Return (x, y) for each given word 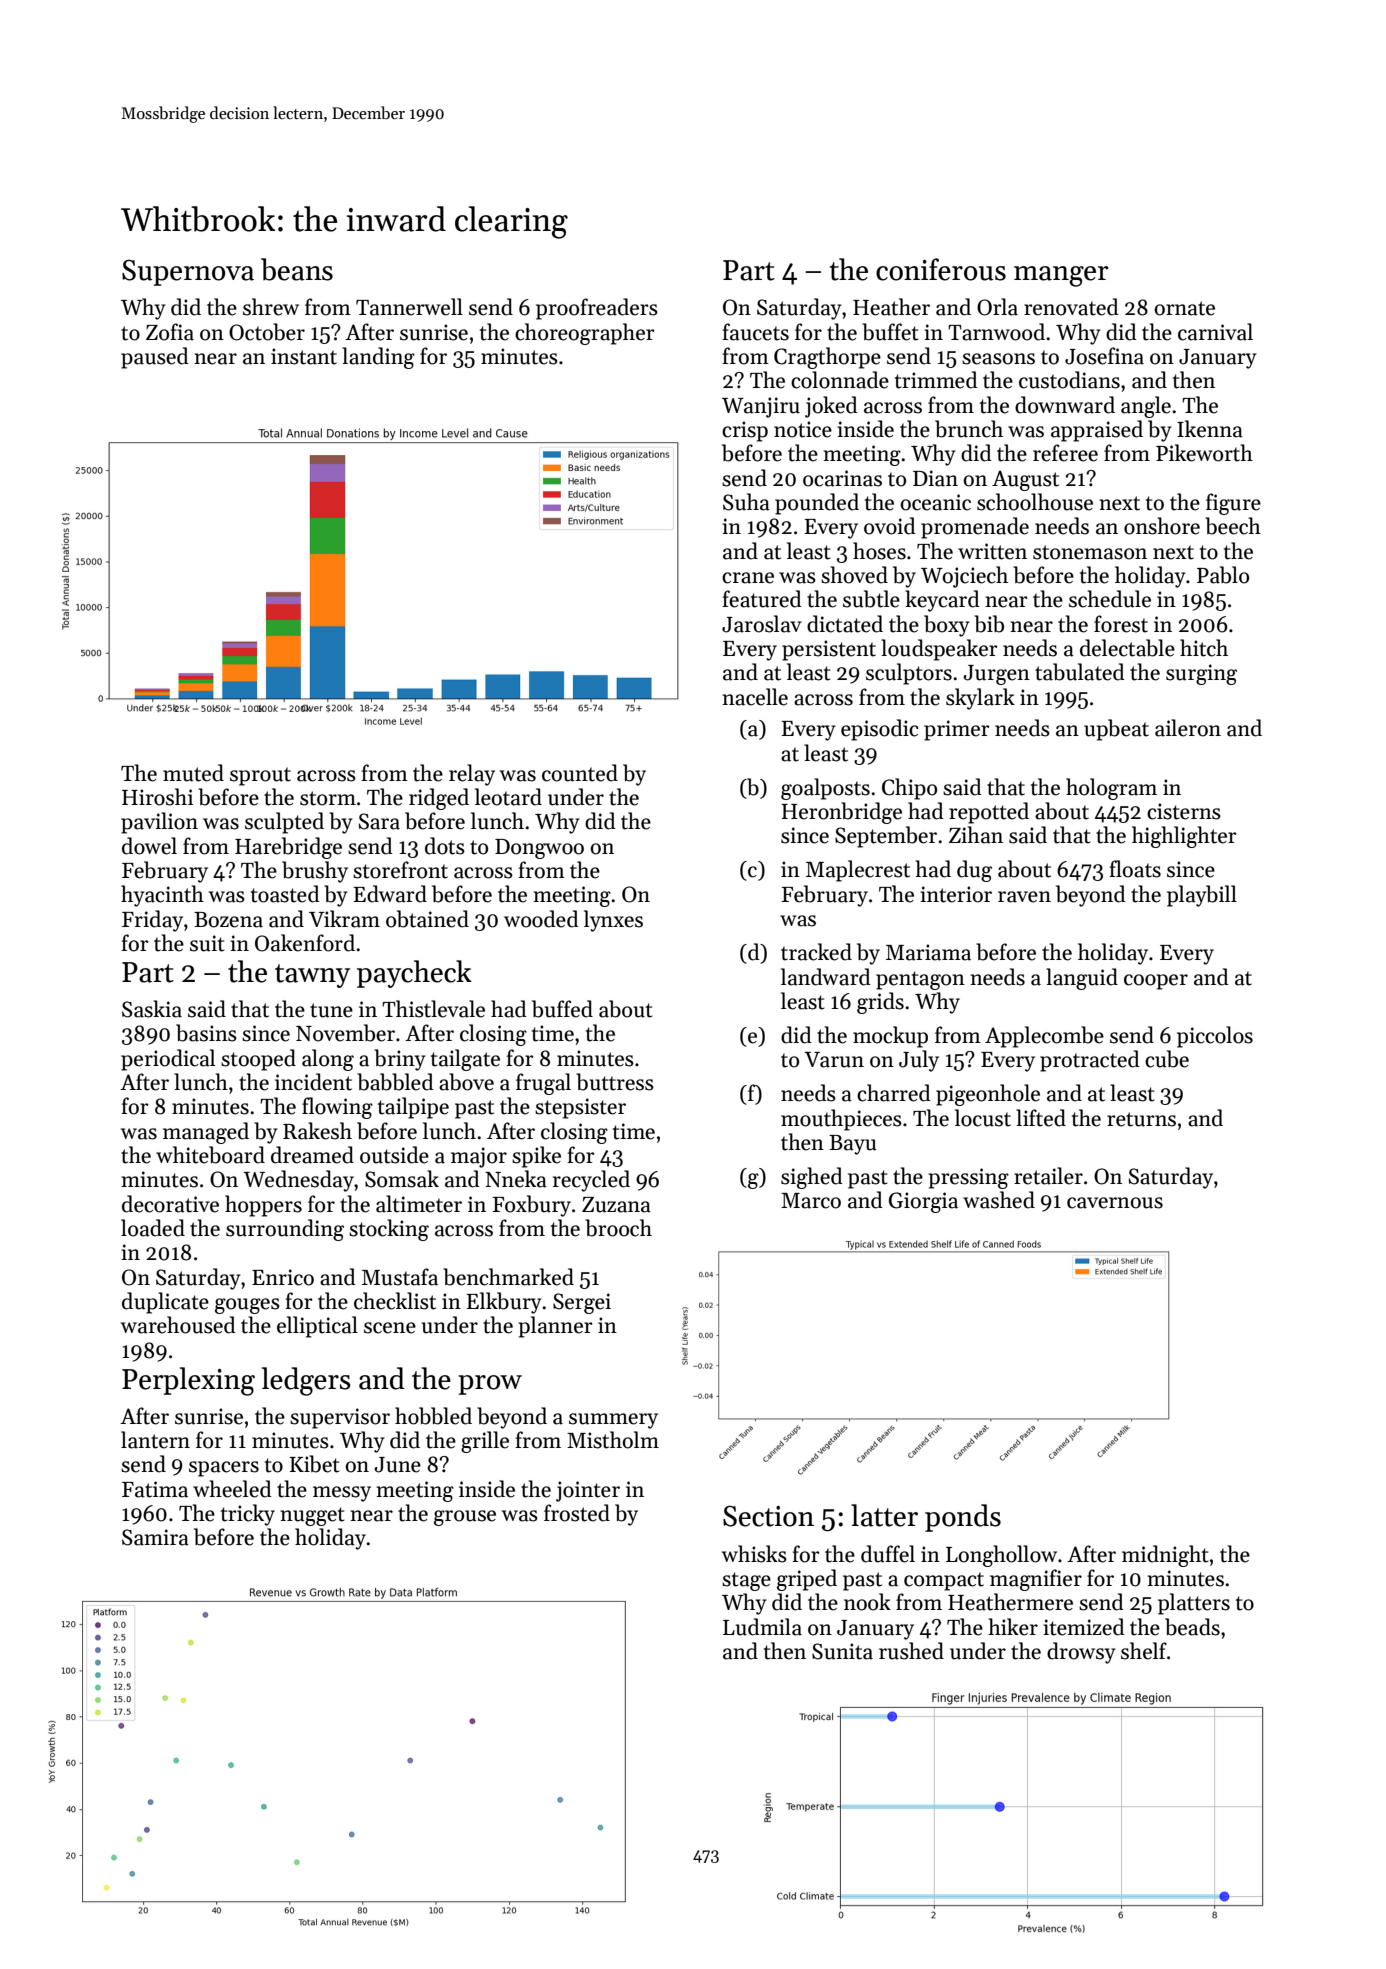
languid (1082, 979)
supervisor (340, 1418)
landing (378, 358)
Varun (834, 1060)
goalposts (825, 789)
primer (957, 730)
